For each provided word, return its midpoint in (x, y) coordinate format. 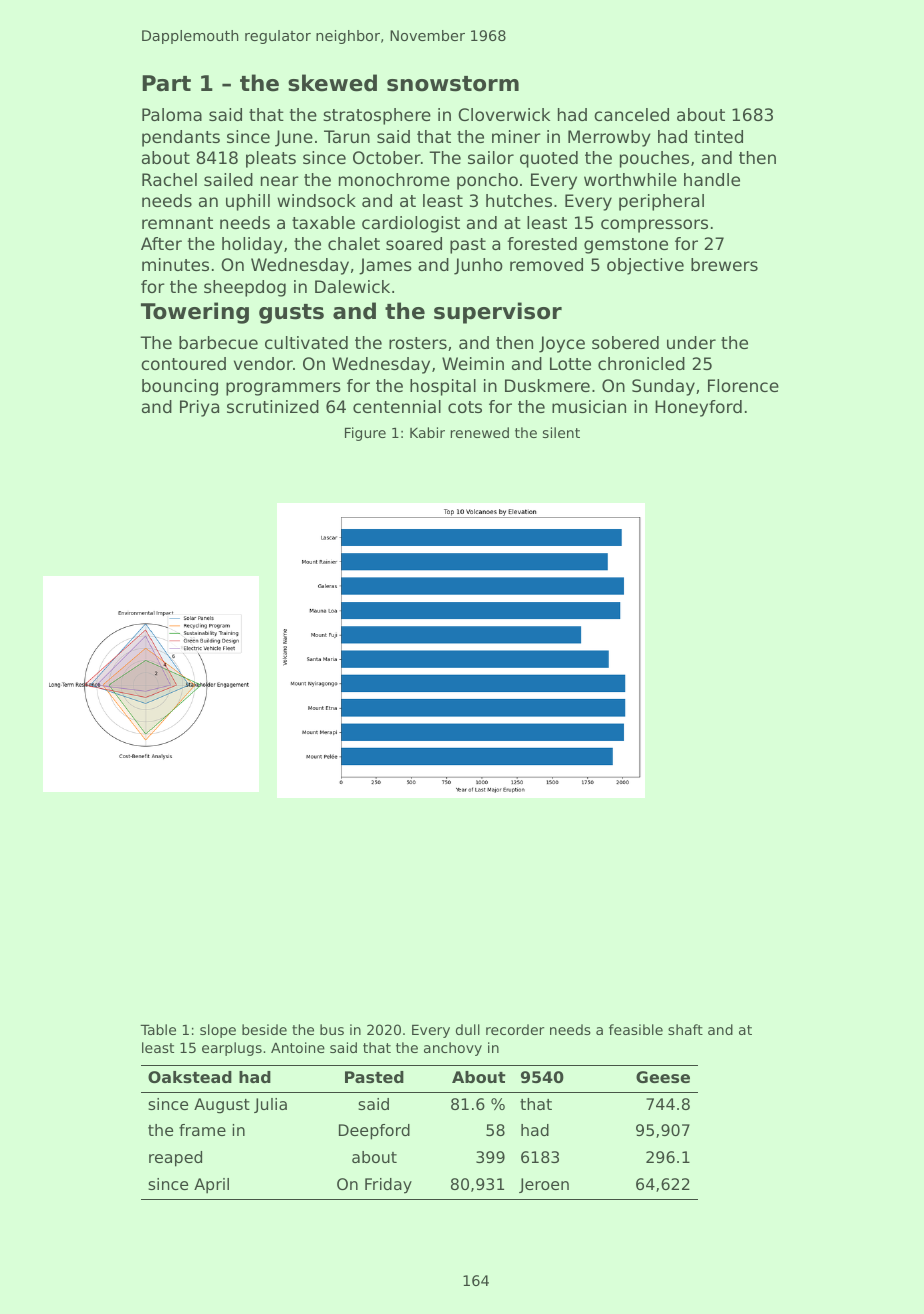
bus (332, 1029)
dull (468, 1029)
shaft (685, 1029)
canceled (631, 114)
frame (202, 1130)
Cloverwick (504, 114)
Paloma (172, 114)
